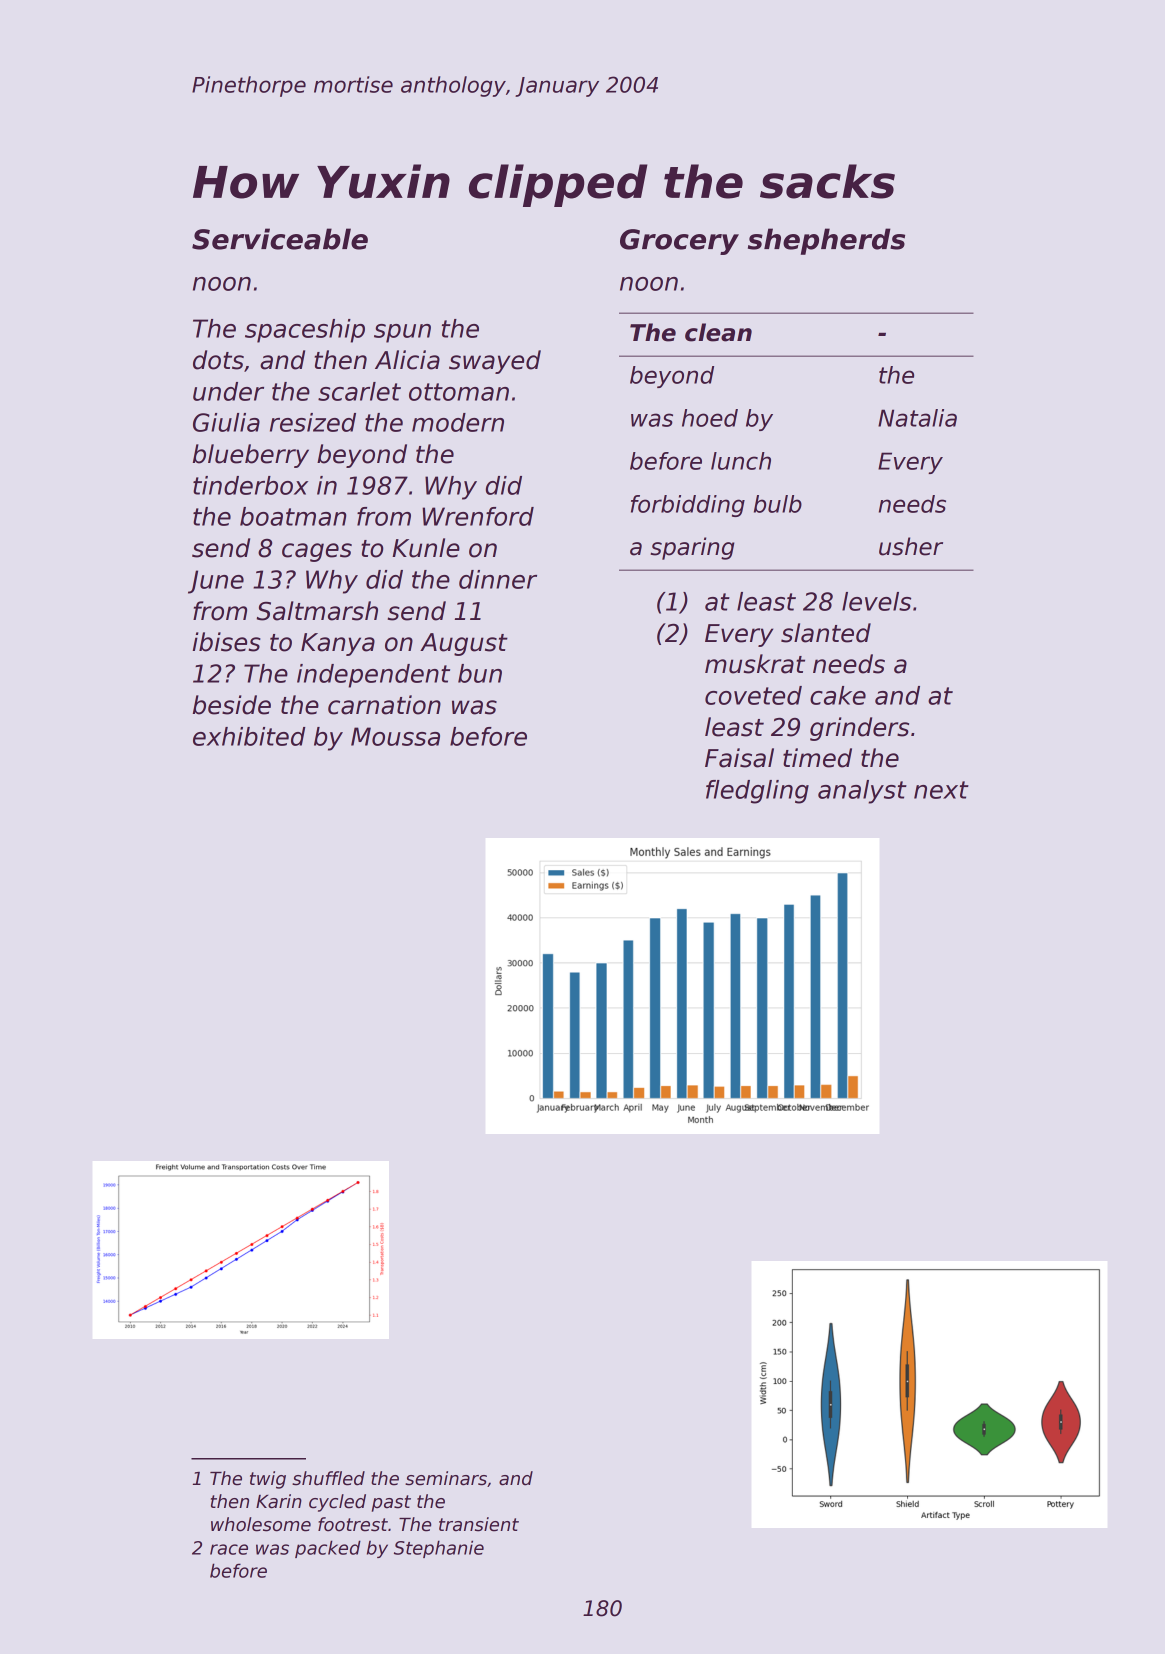 This document has height=1654, width=1165. Describe the element at coordinates (753, 695) in the document. I see `coveted` at that location.
